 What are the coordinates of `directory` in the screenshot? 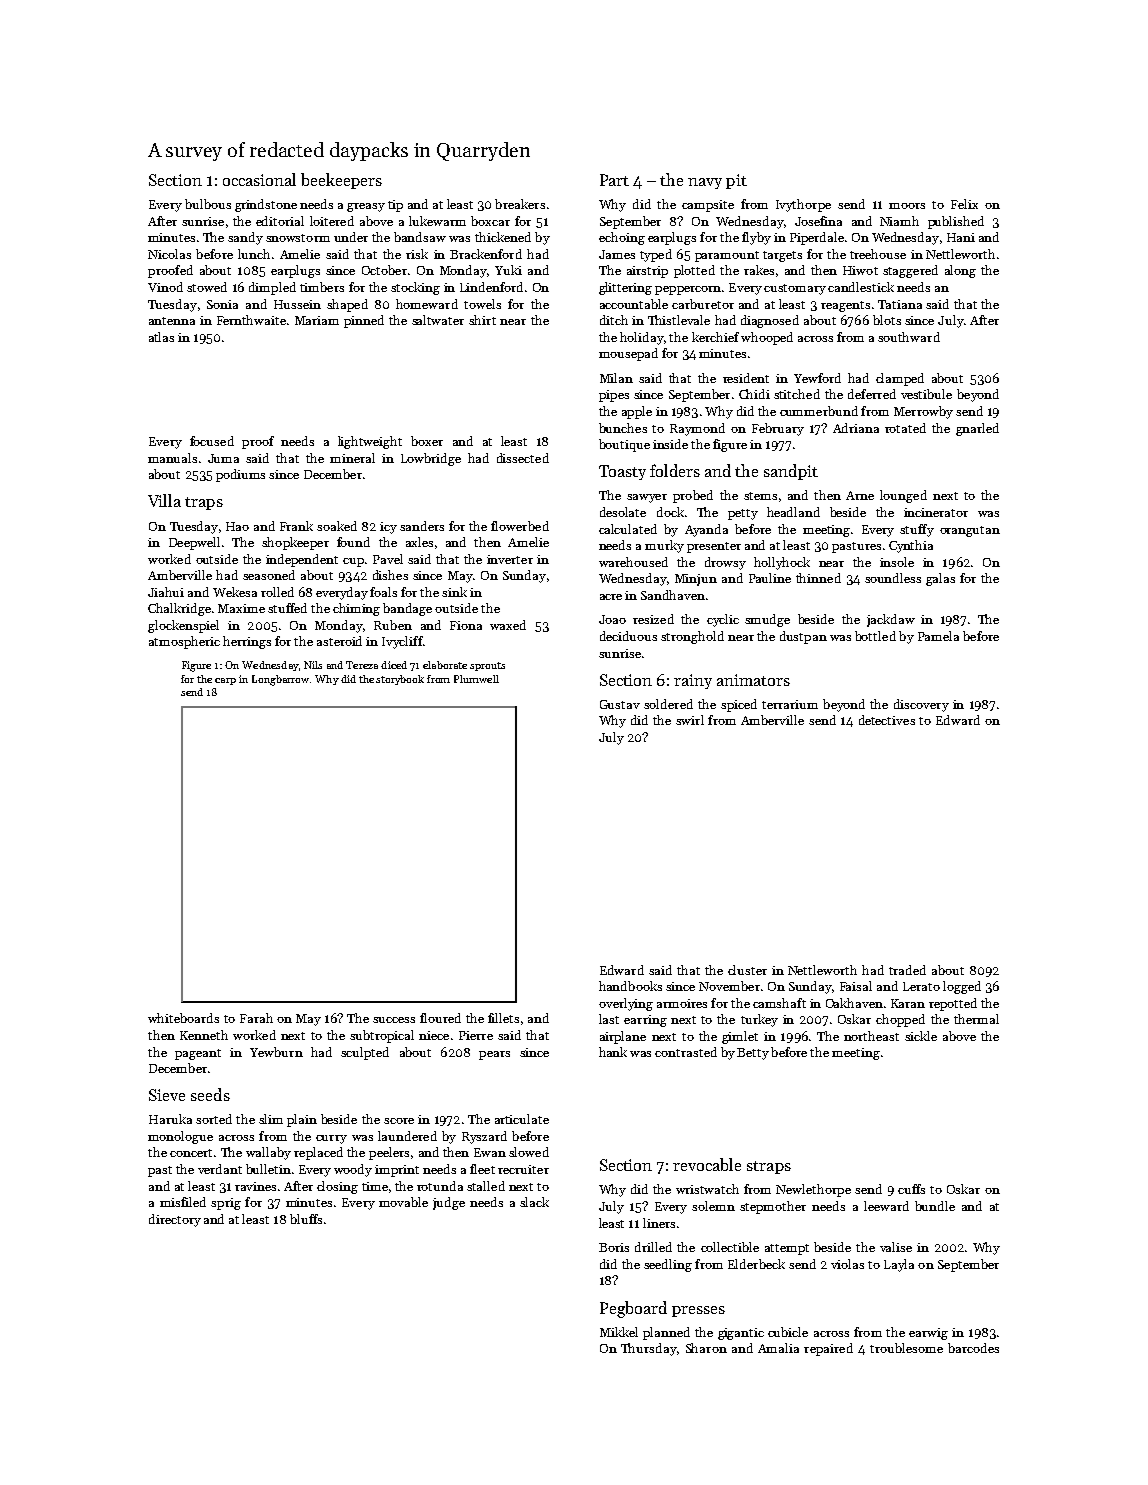 It's located at (175, 1220).
